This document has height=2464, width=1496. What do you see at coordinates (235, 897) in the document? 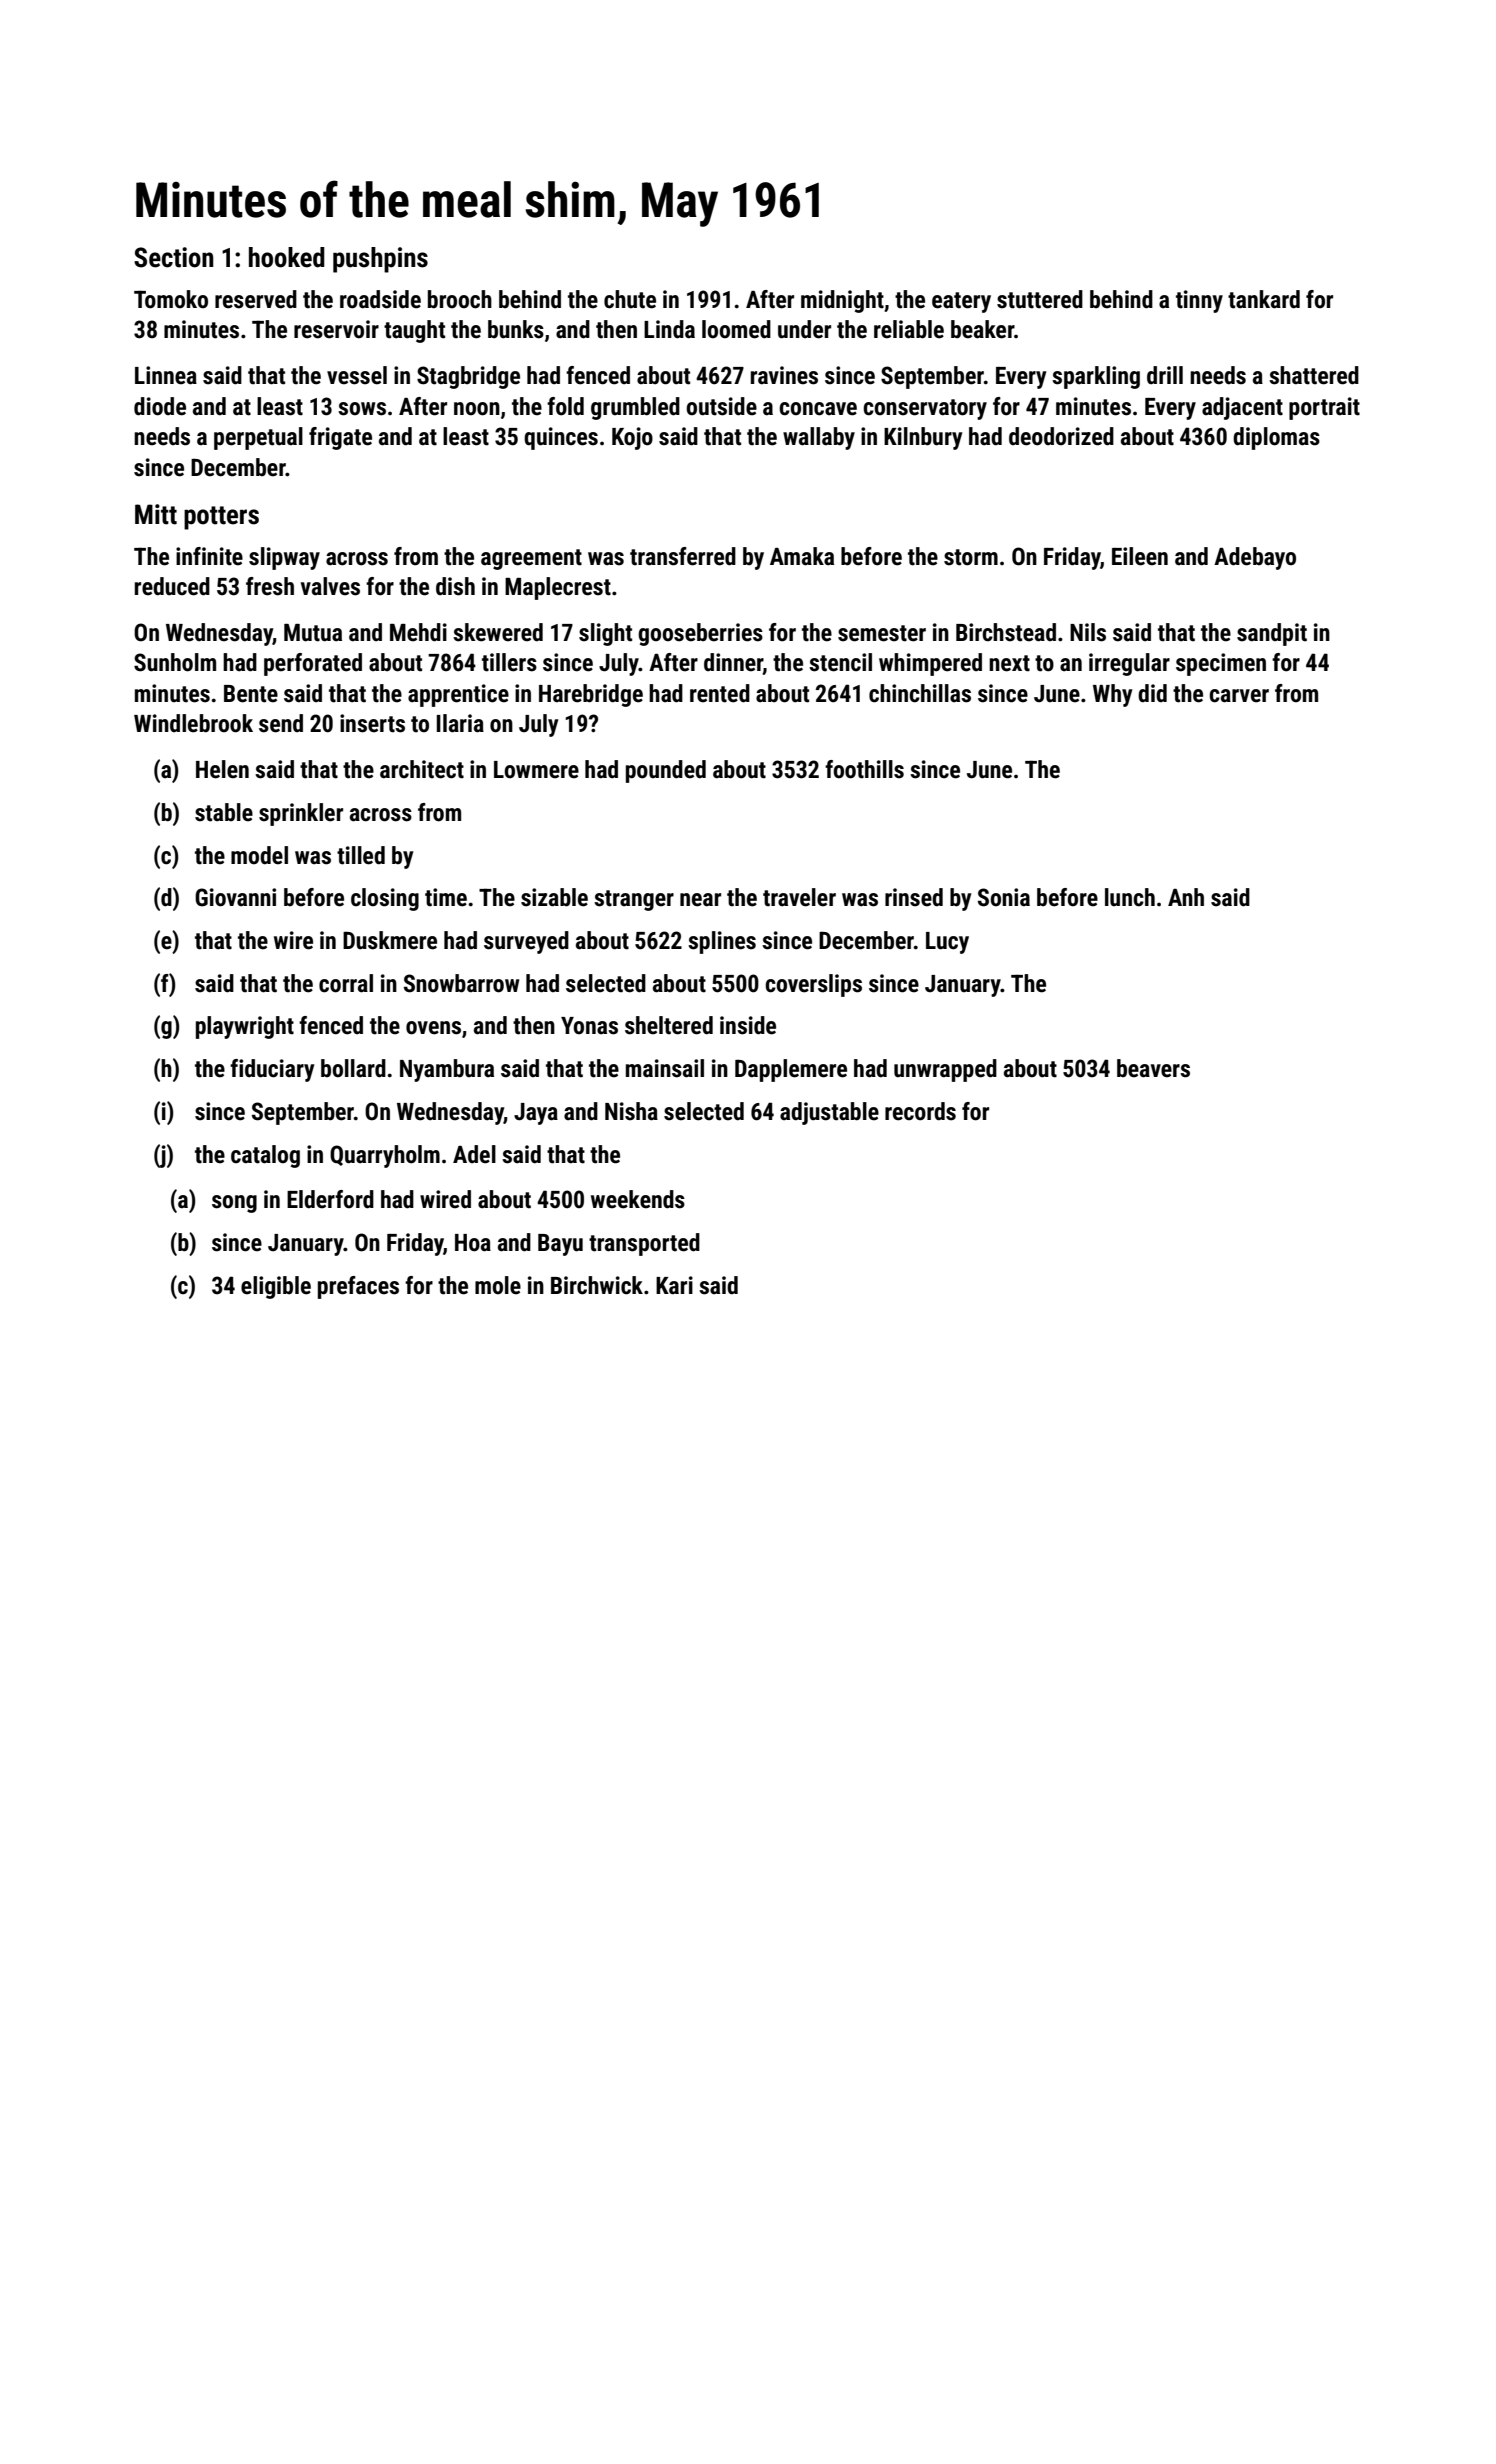
I see `Giovanni` at bounding box center [235, 897].
